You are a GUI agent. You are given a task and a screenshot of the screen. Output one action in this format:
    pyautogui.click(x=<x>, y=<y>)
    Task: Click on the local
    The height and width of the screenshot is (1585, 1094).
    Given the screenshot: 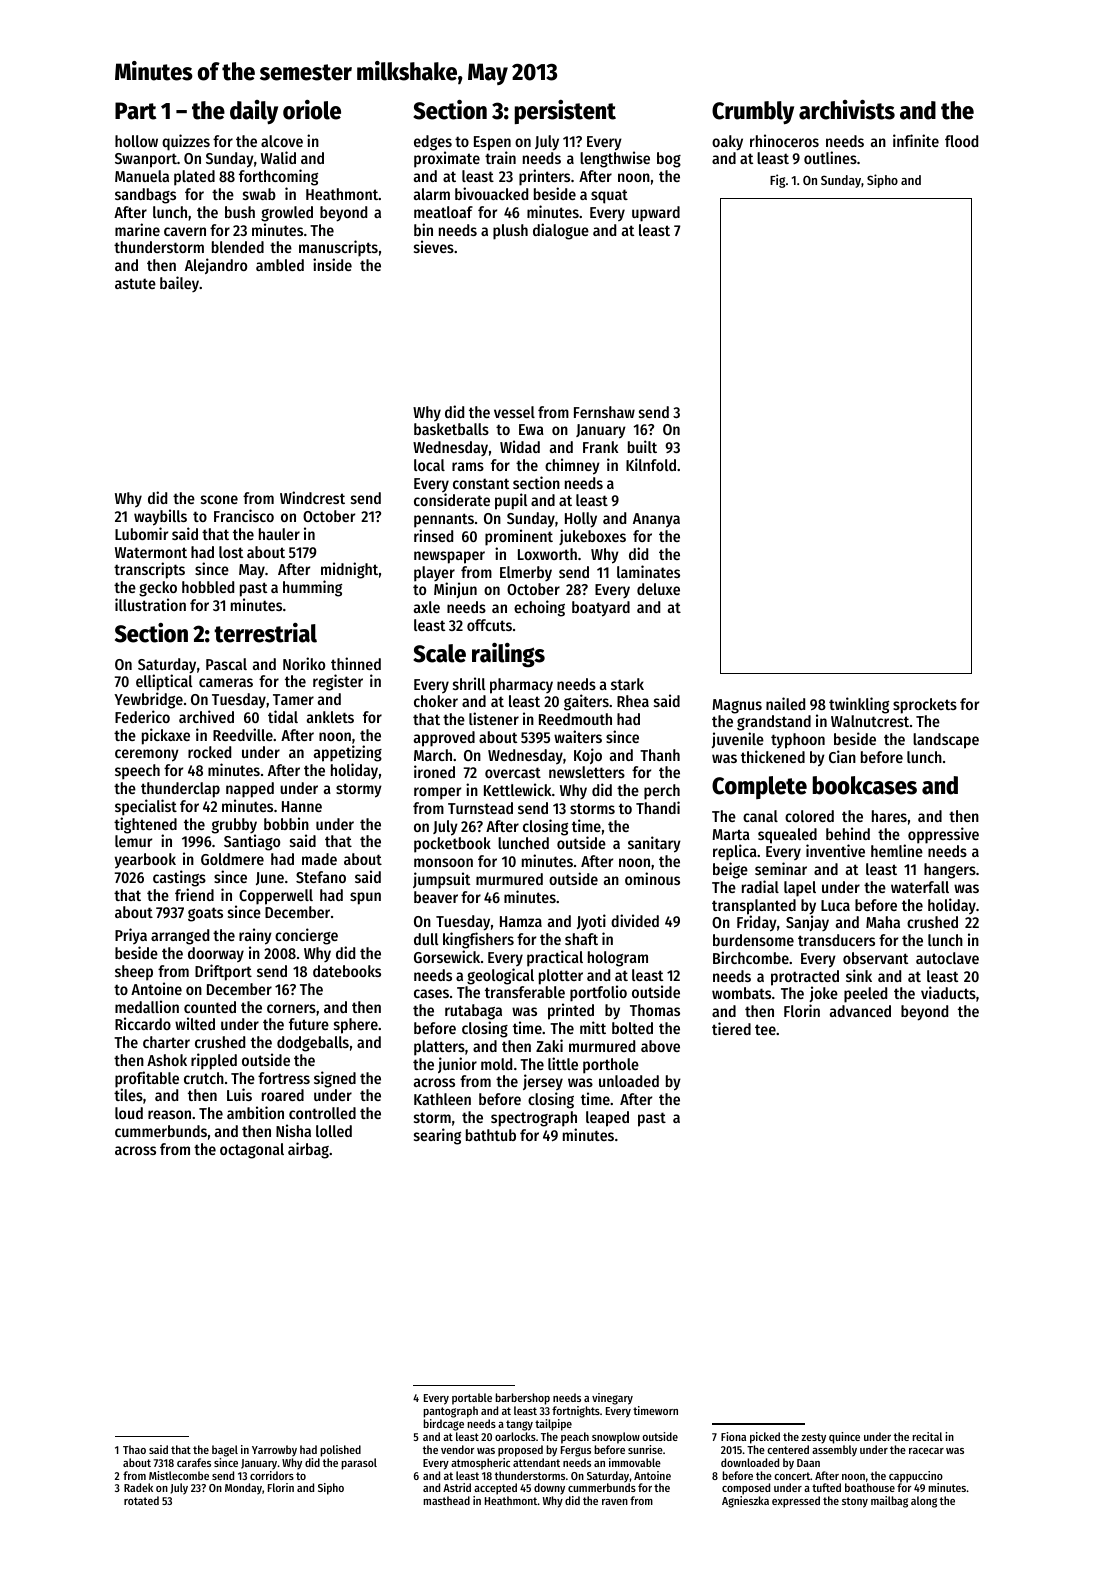 What is the action you would take?
    pyautogui.click(x=429, y=465)
